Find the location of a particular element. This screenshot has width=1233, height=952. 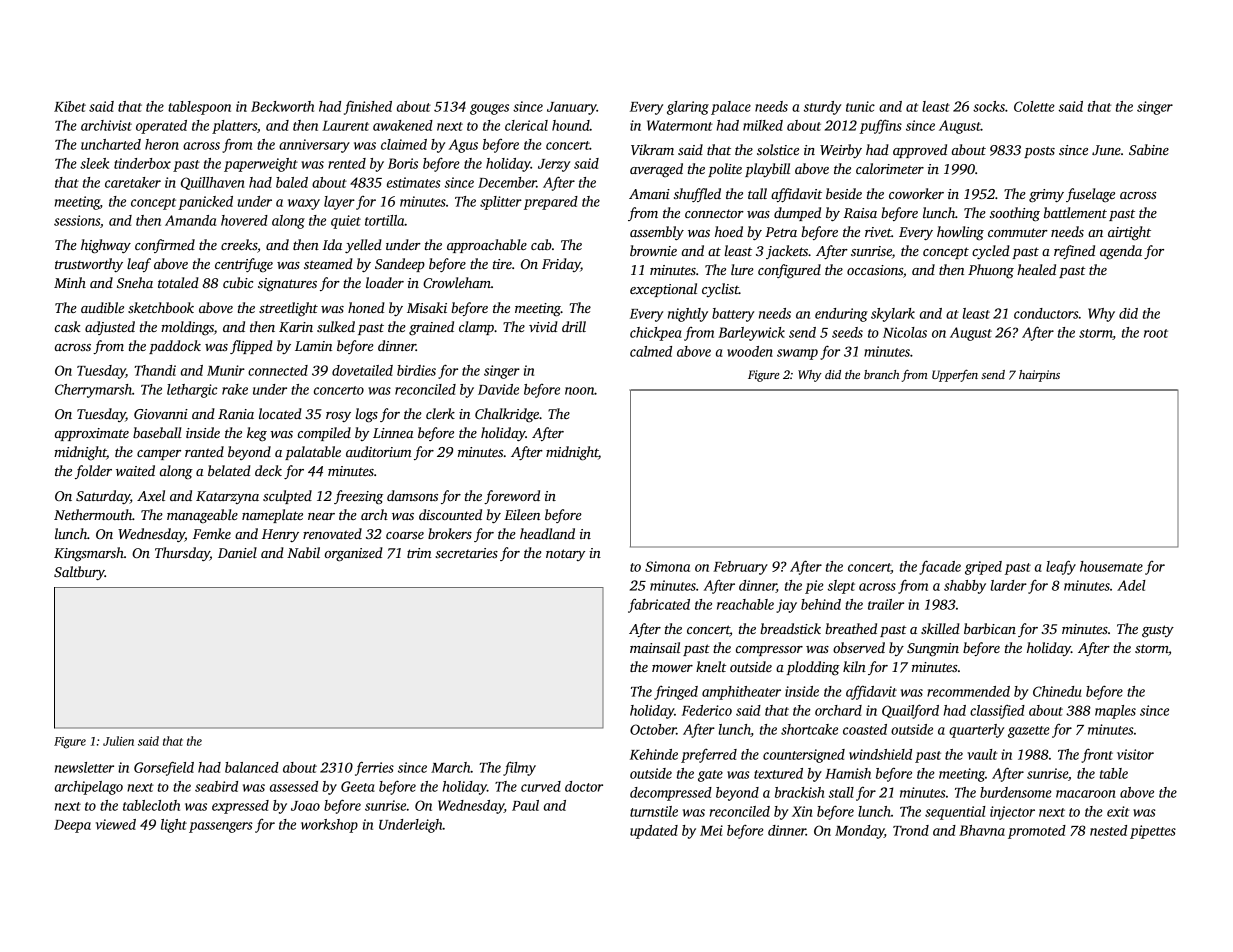

headland is located at coordinates (547, 533).
